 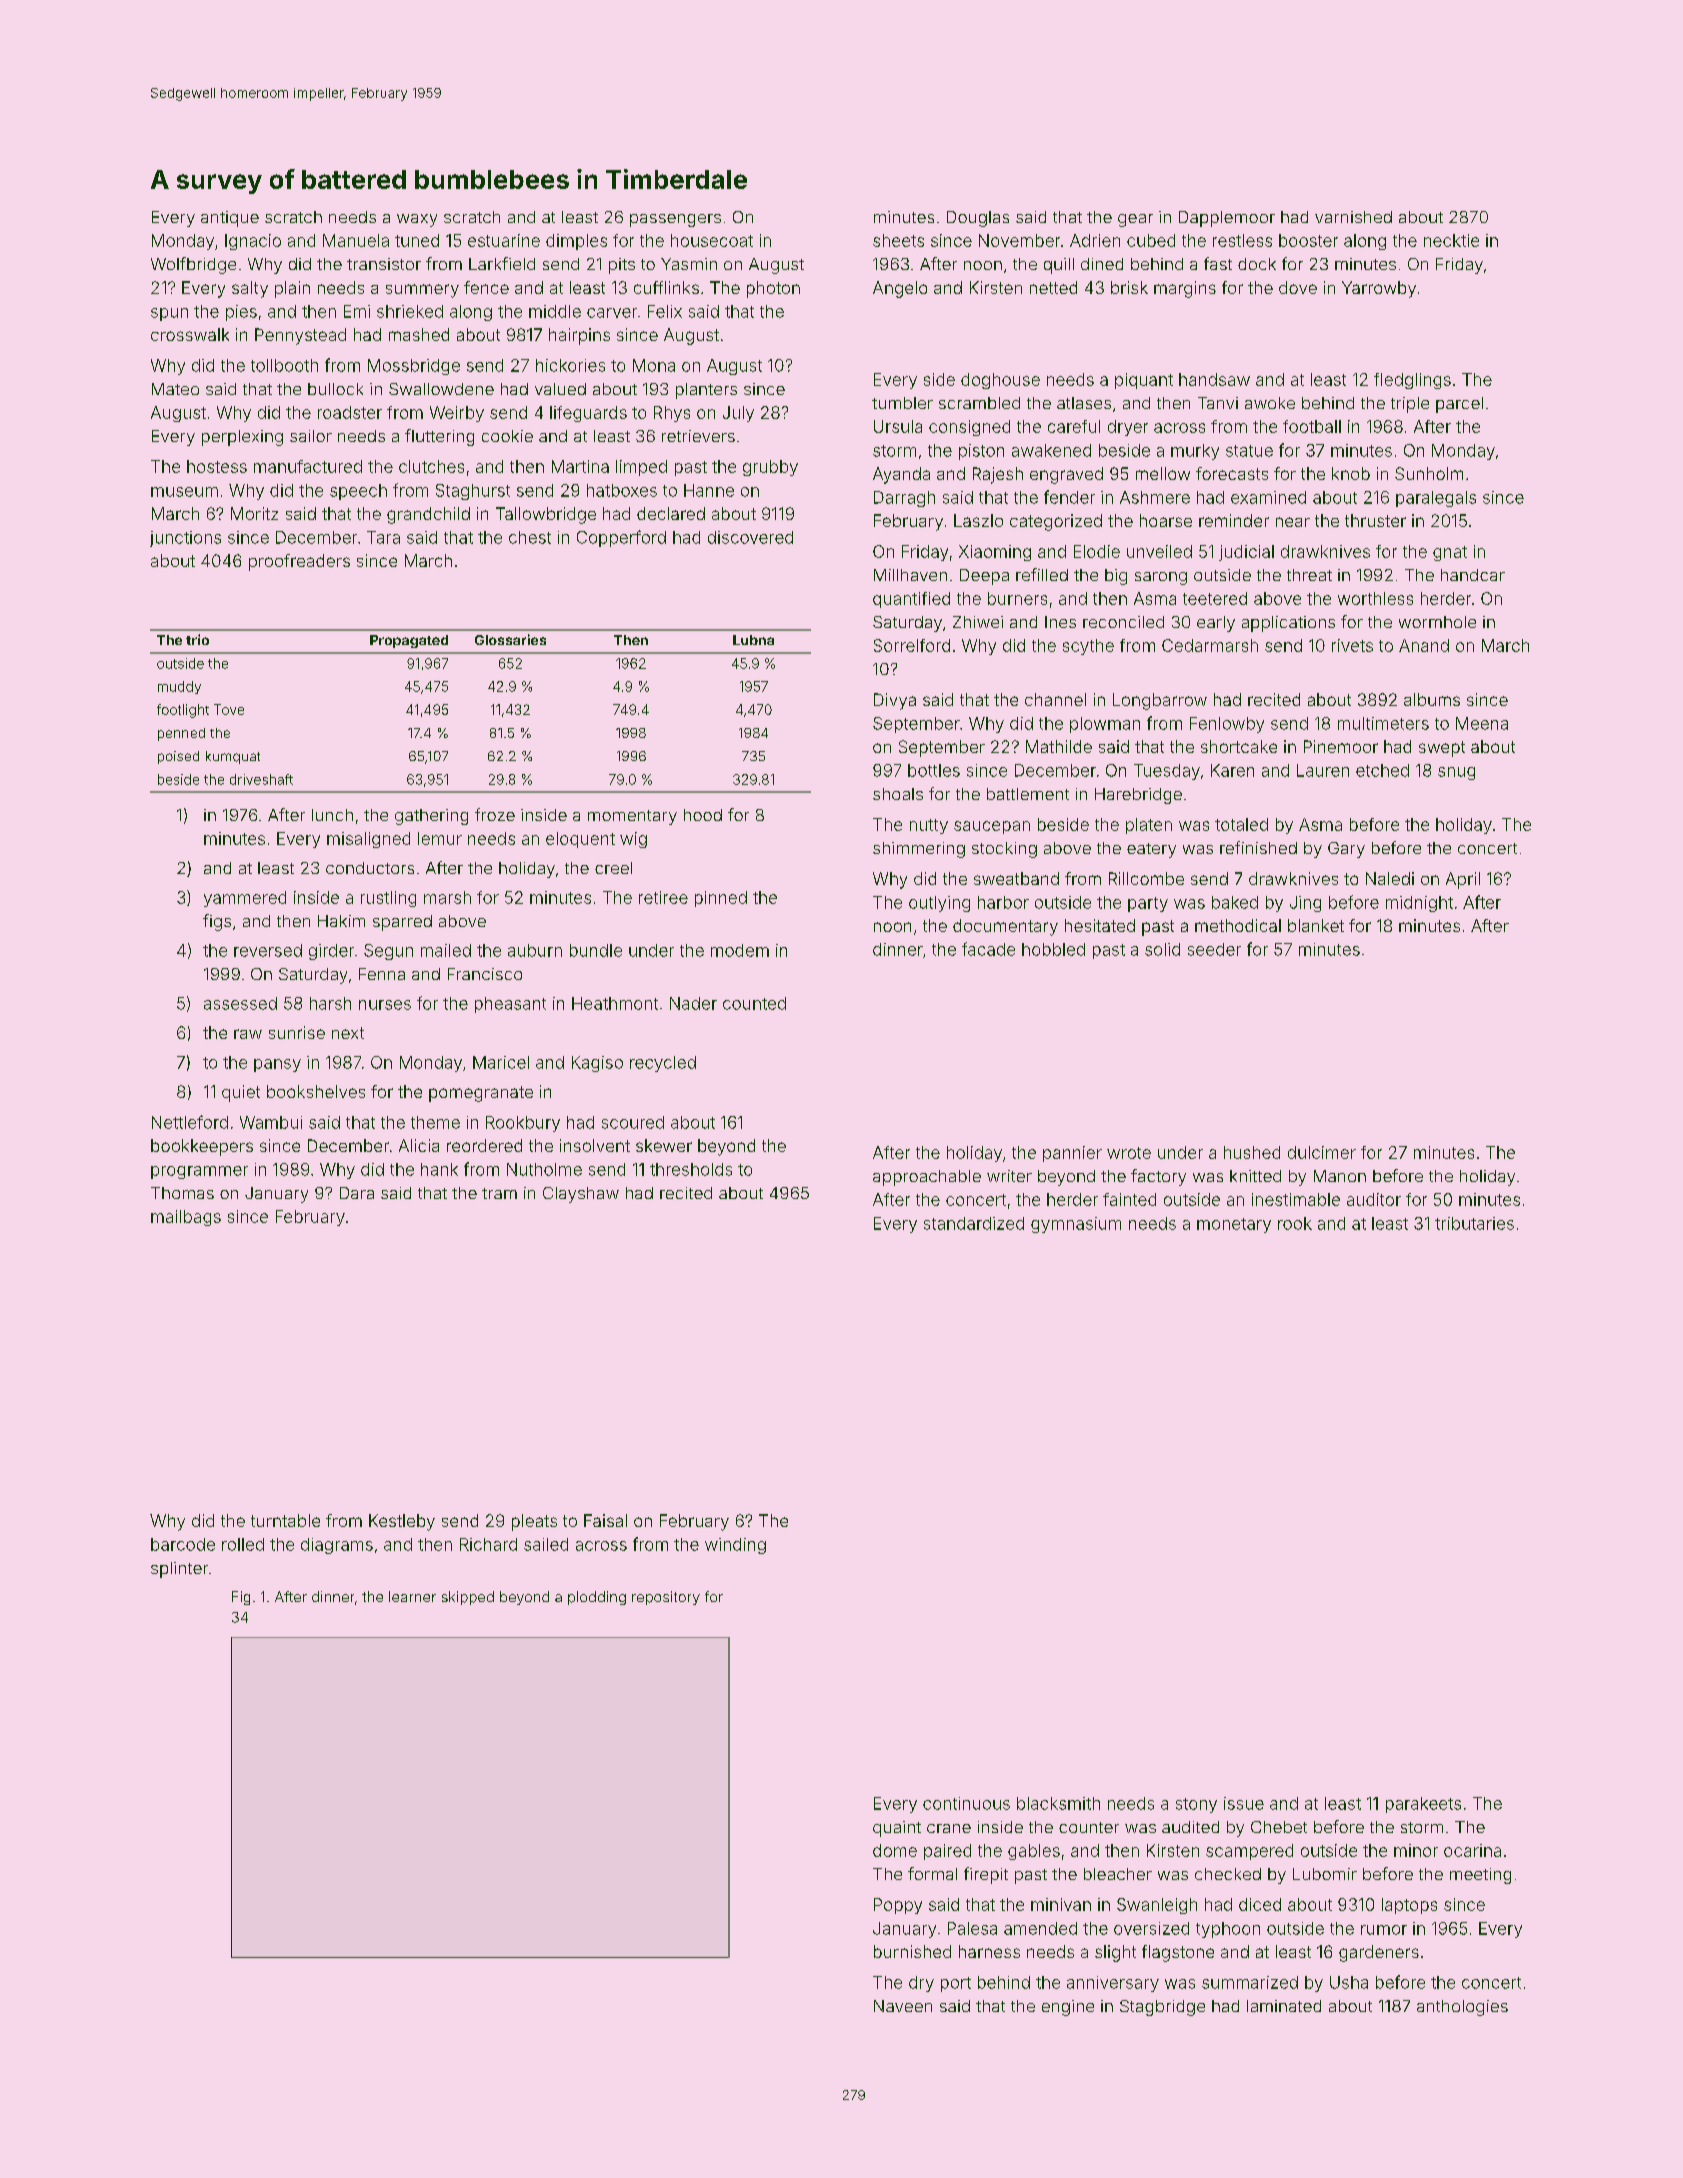 I want to click on lunch, so click(x=332, y=815).
